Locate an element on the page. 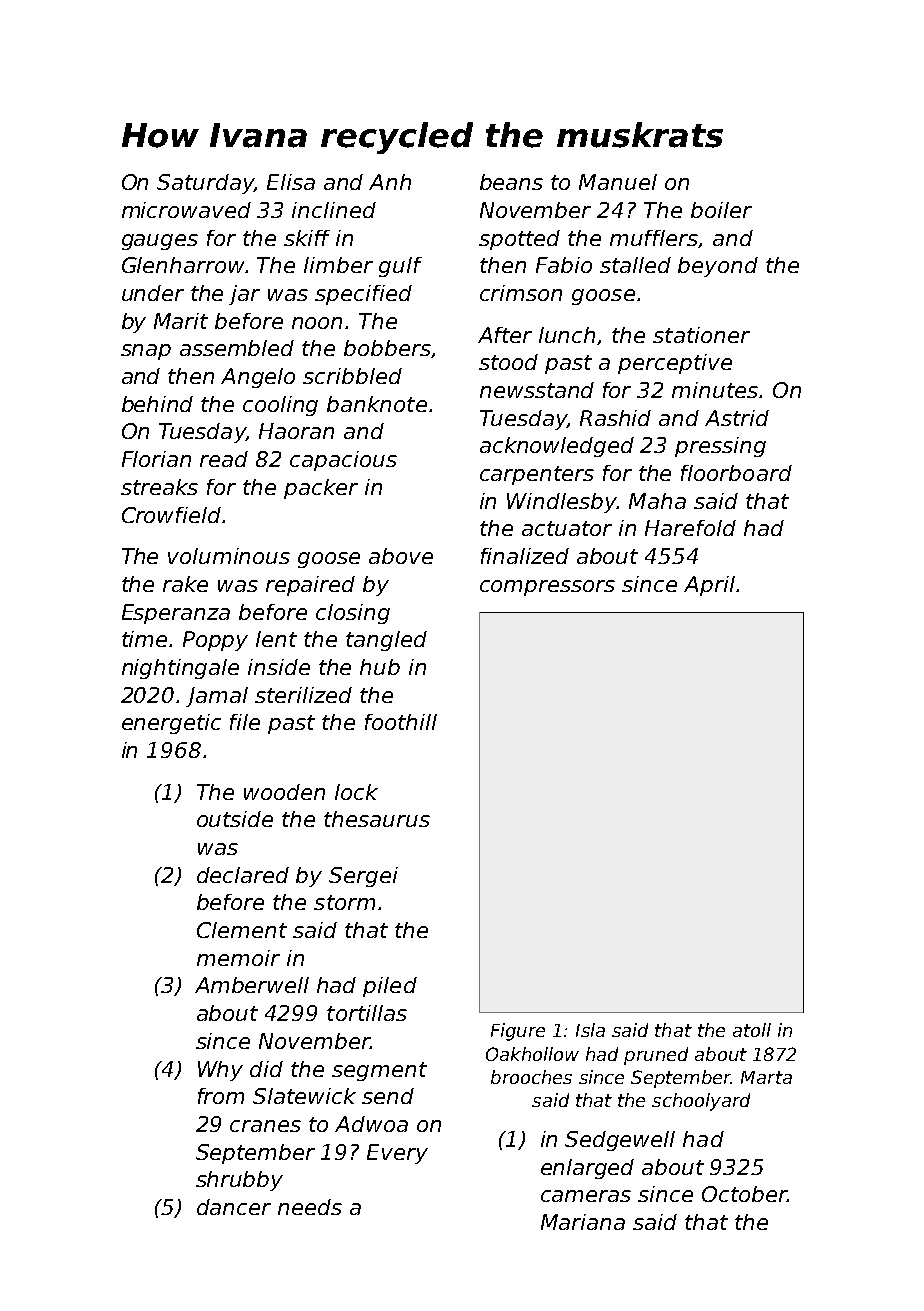 The image size is (924, 1311). Saturday is located at coordinates (205, 184).
